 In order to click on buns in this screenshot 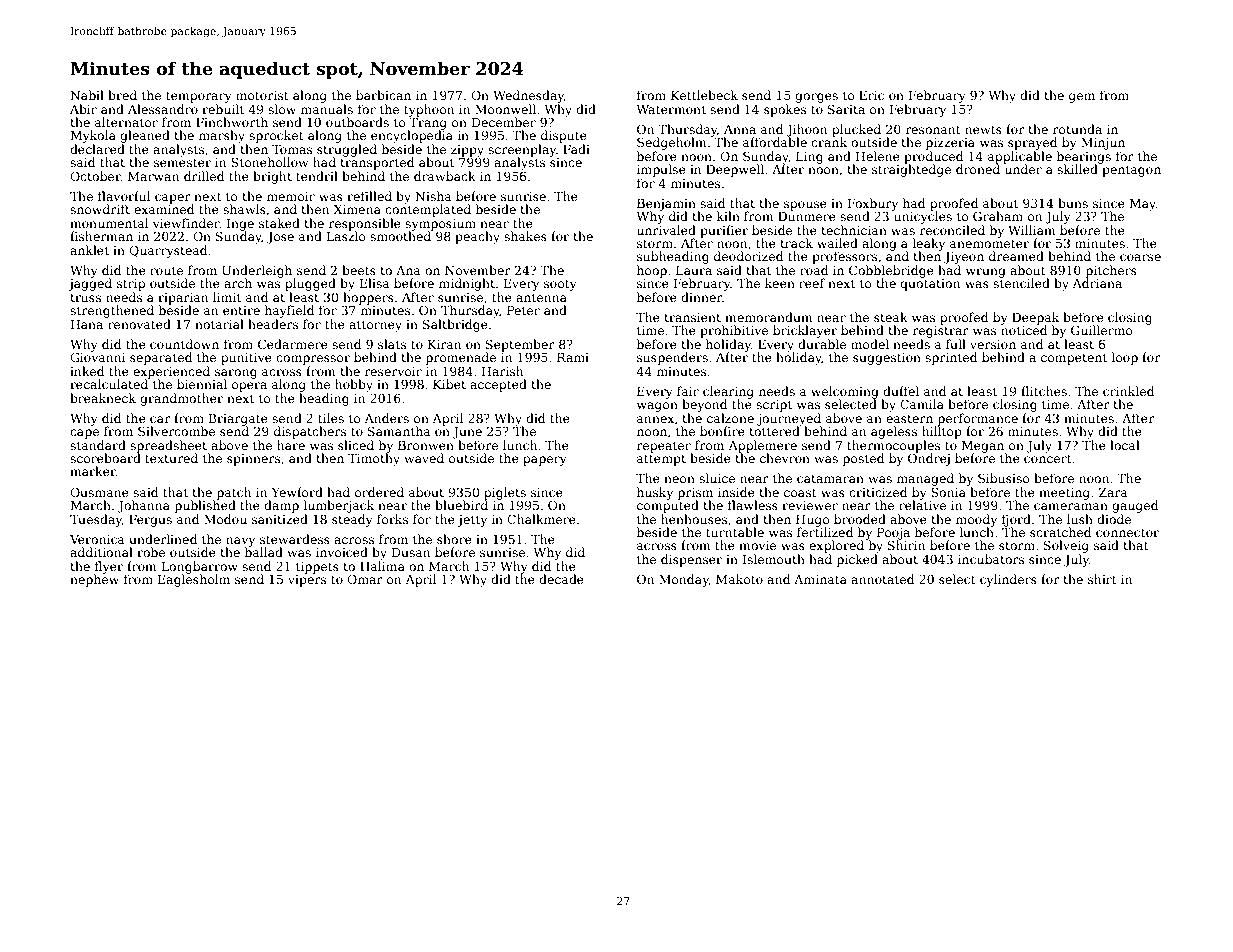, I will do `click(1073, 203)`.
